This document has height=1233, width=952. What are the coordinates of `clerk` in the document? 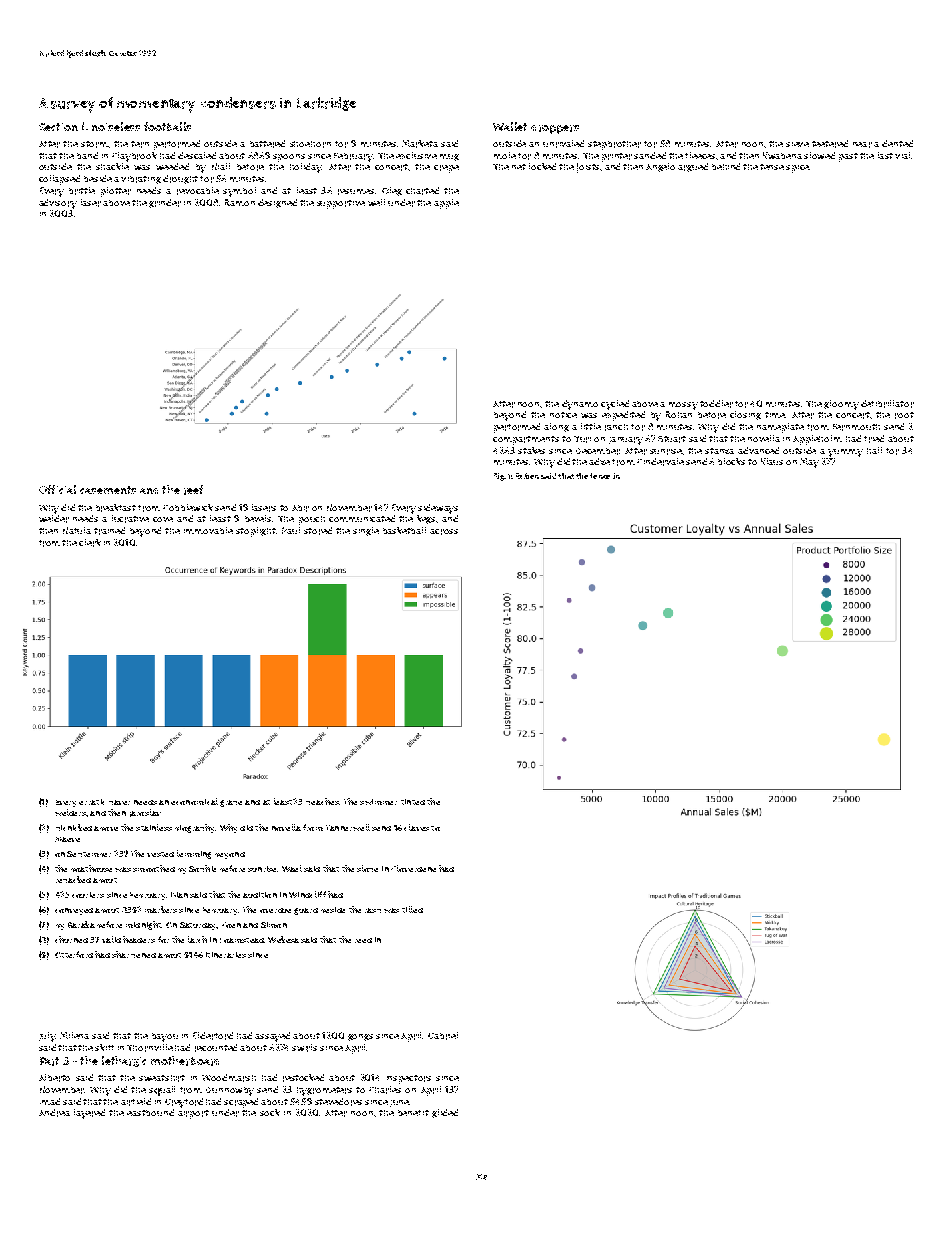 It's located at (90, 543).
